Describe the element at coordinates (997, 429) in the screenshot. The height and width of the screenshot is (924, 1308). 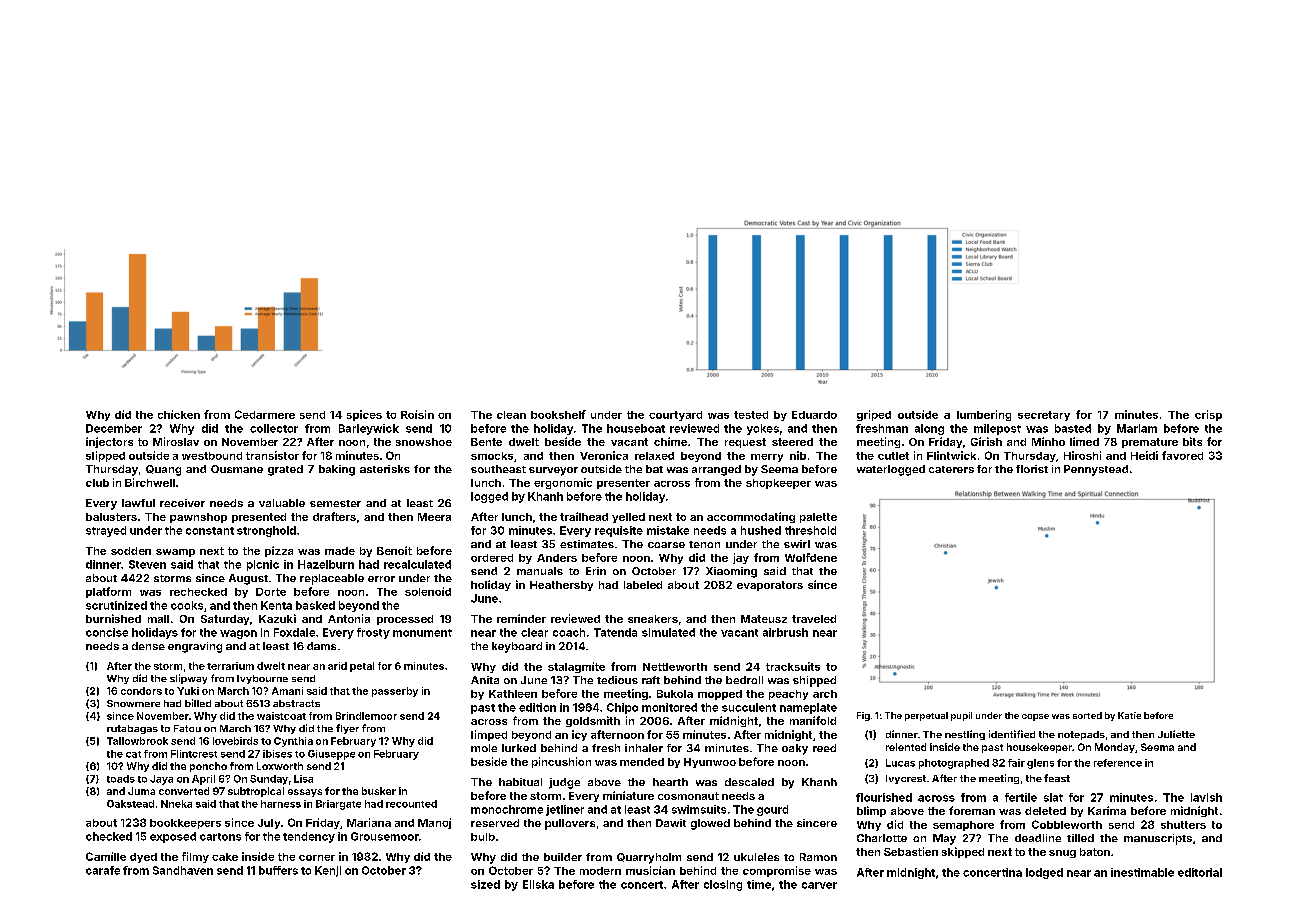
I see `milepost` at that location.
